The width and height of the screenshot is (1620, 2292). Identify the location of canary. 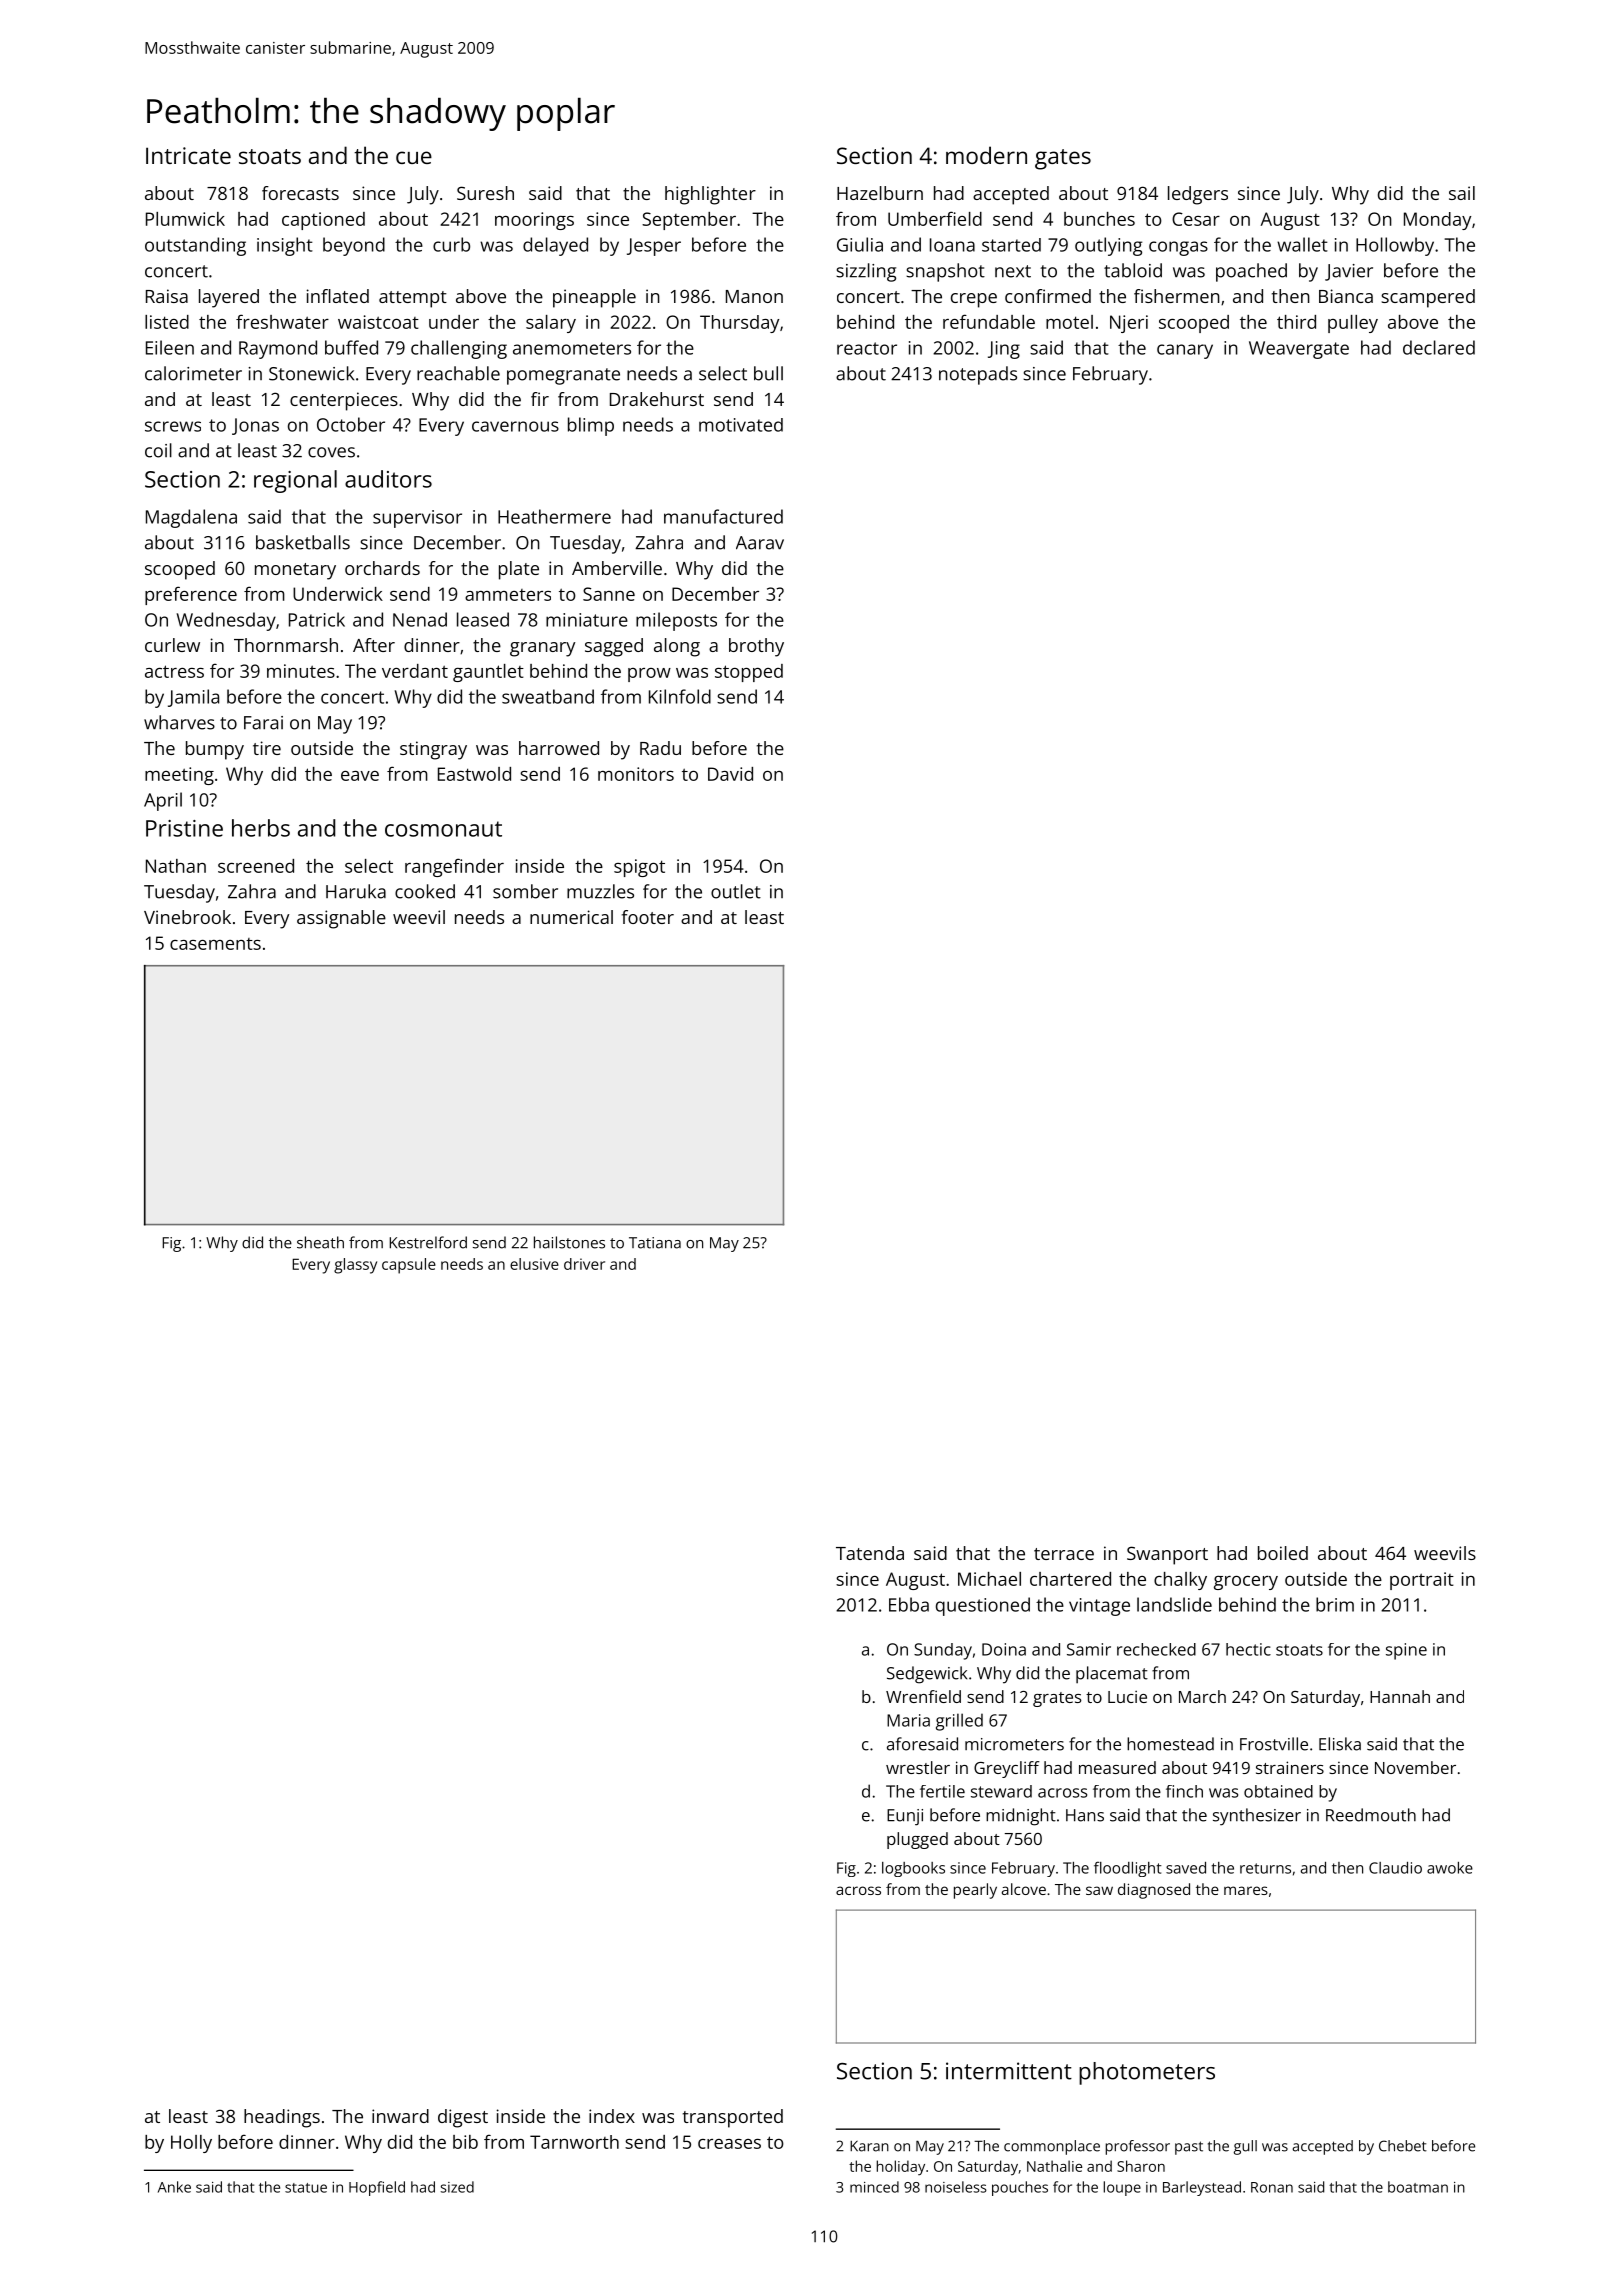
(1185, 351).
